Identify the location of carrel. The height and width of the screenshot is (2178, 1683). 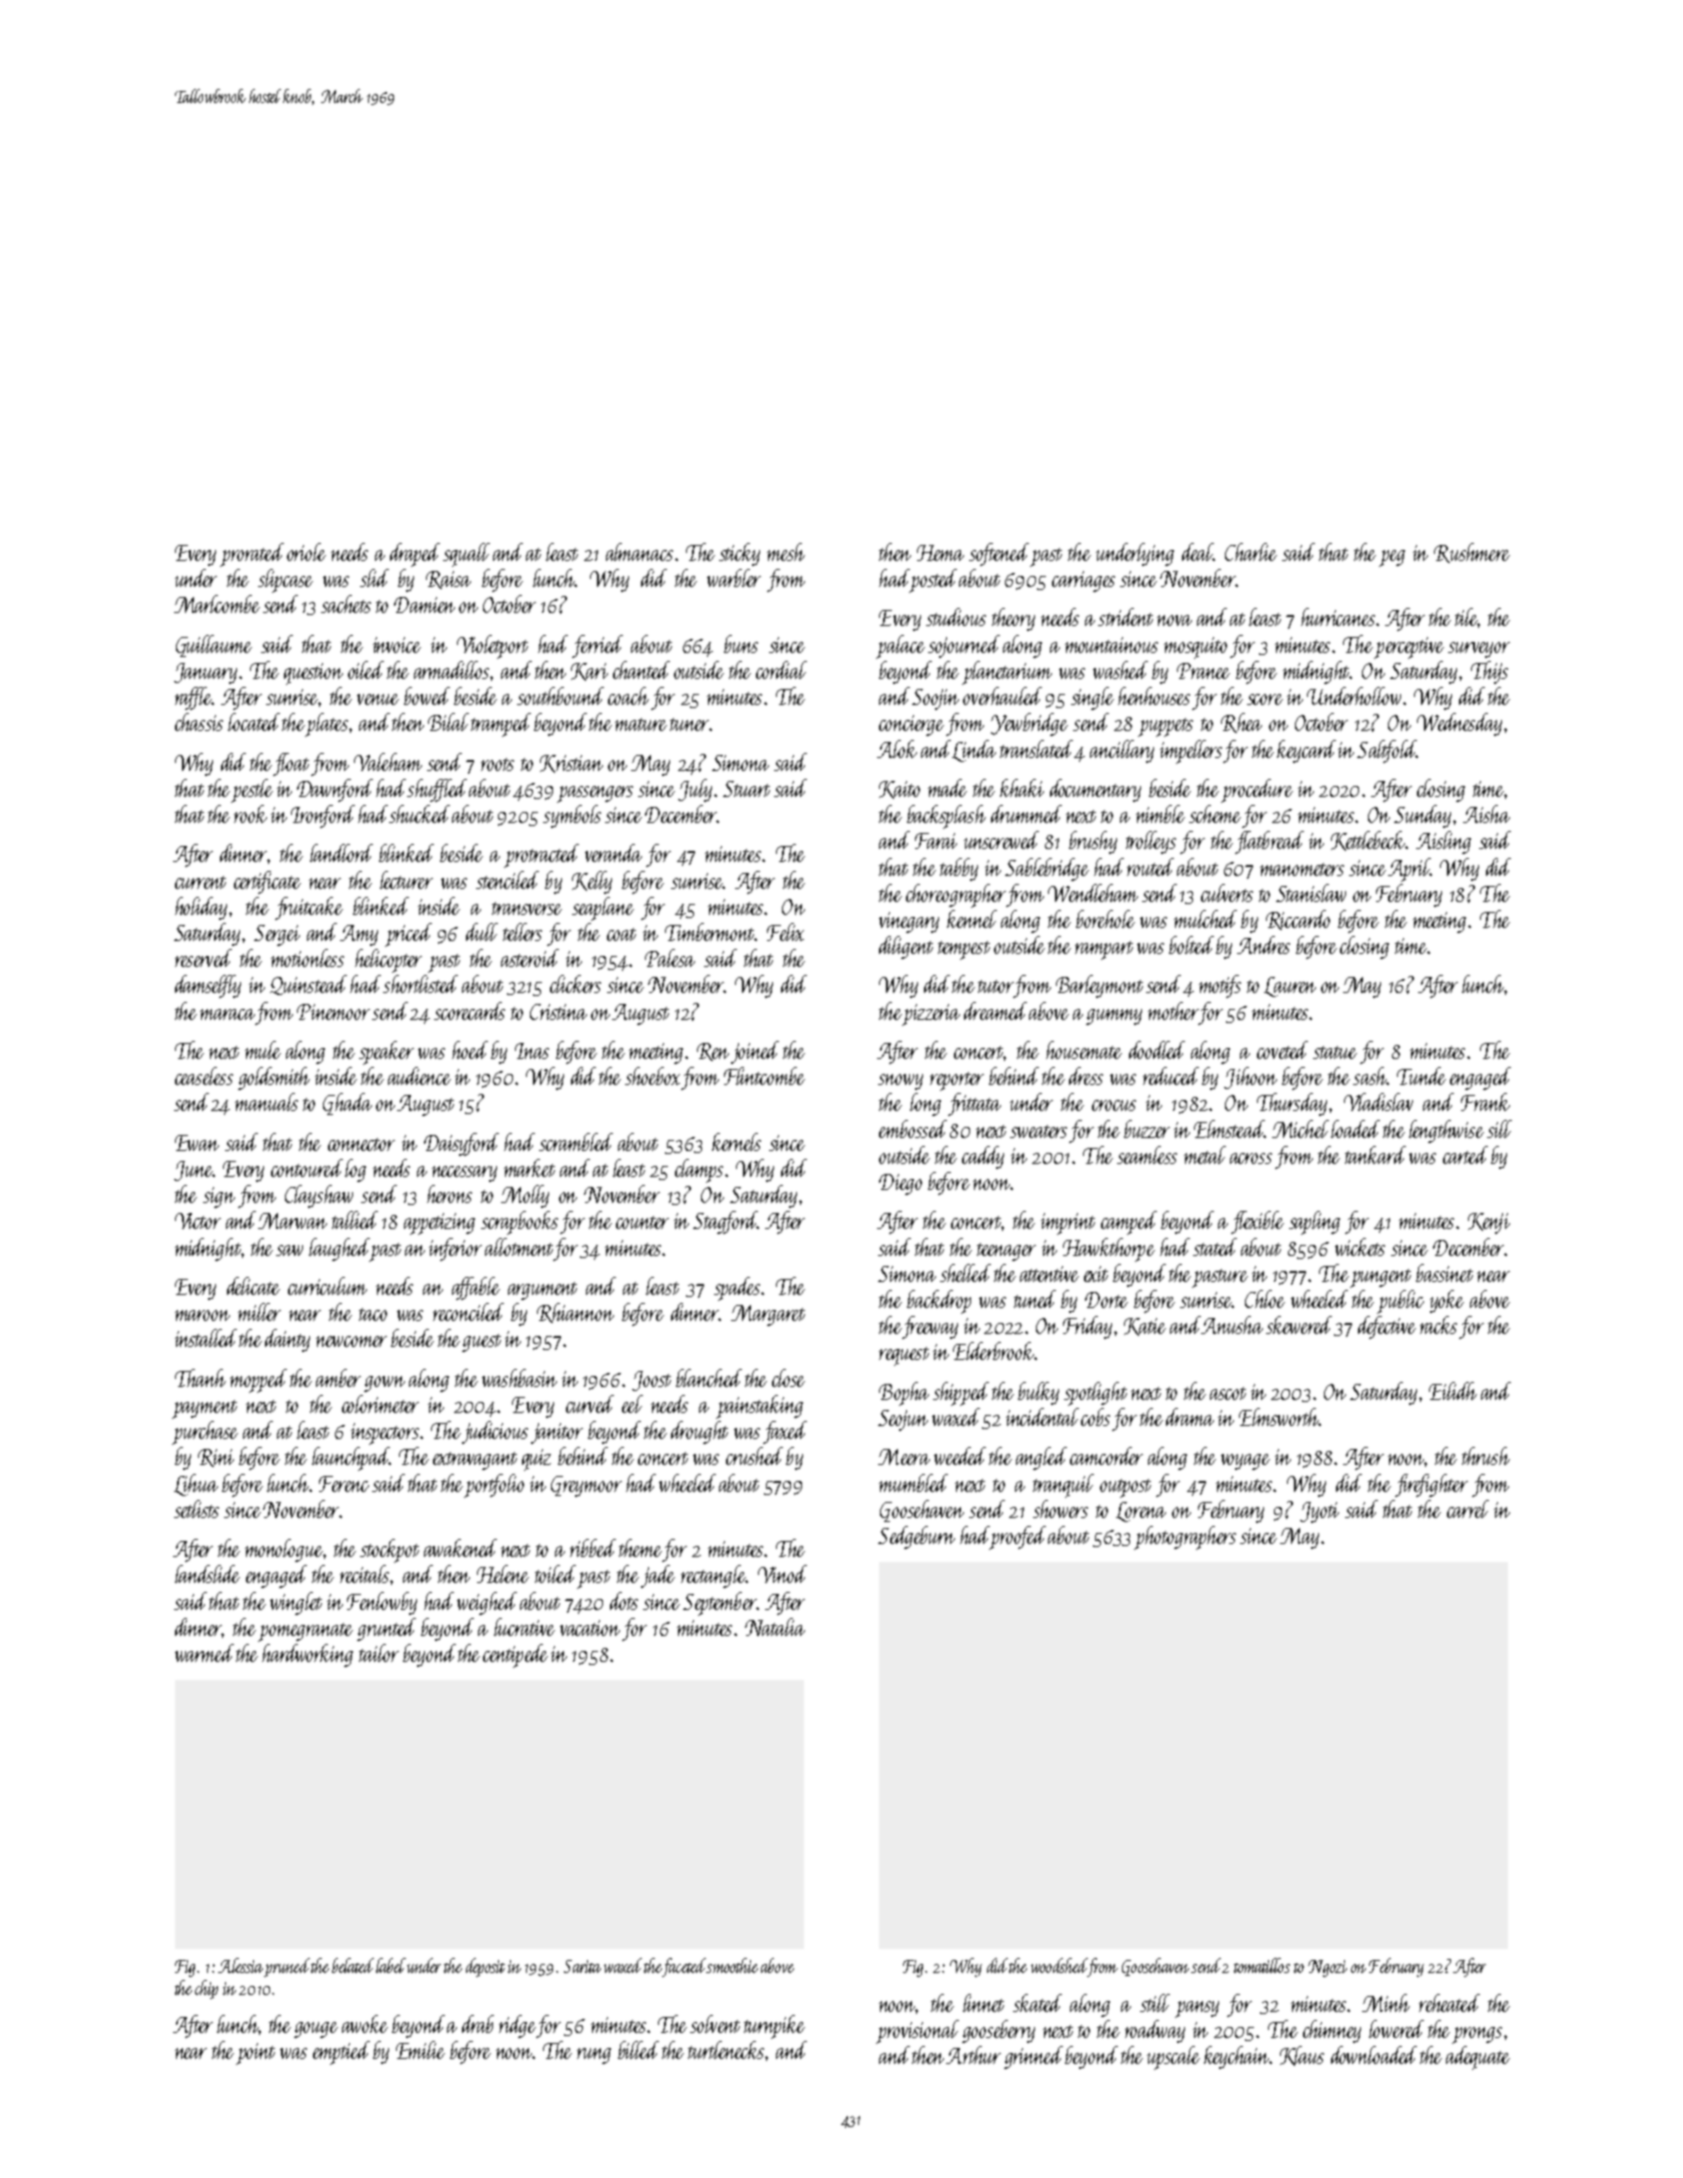
(1468, 1509).
